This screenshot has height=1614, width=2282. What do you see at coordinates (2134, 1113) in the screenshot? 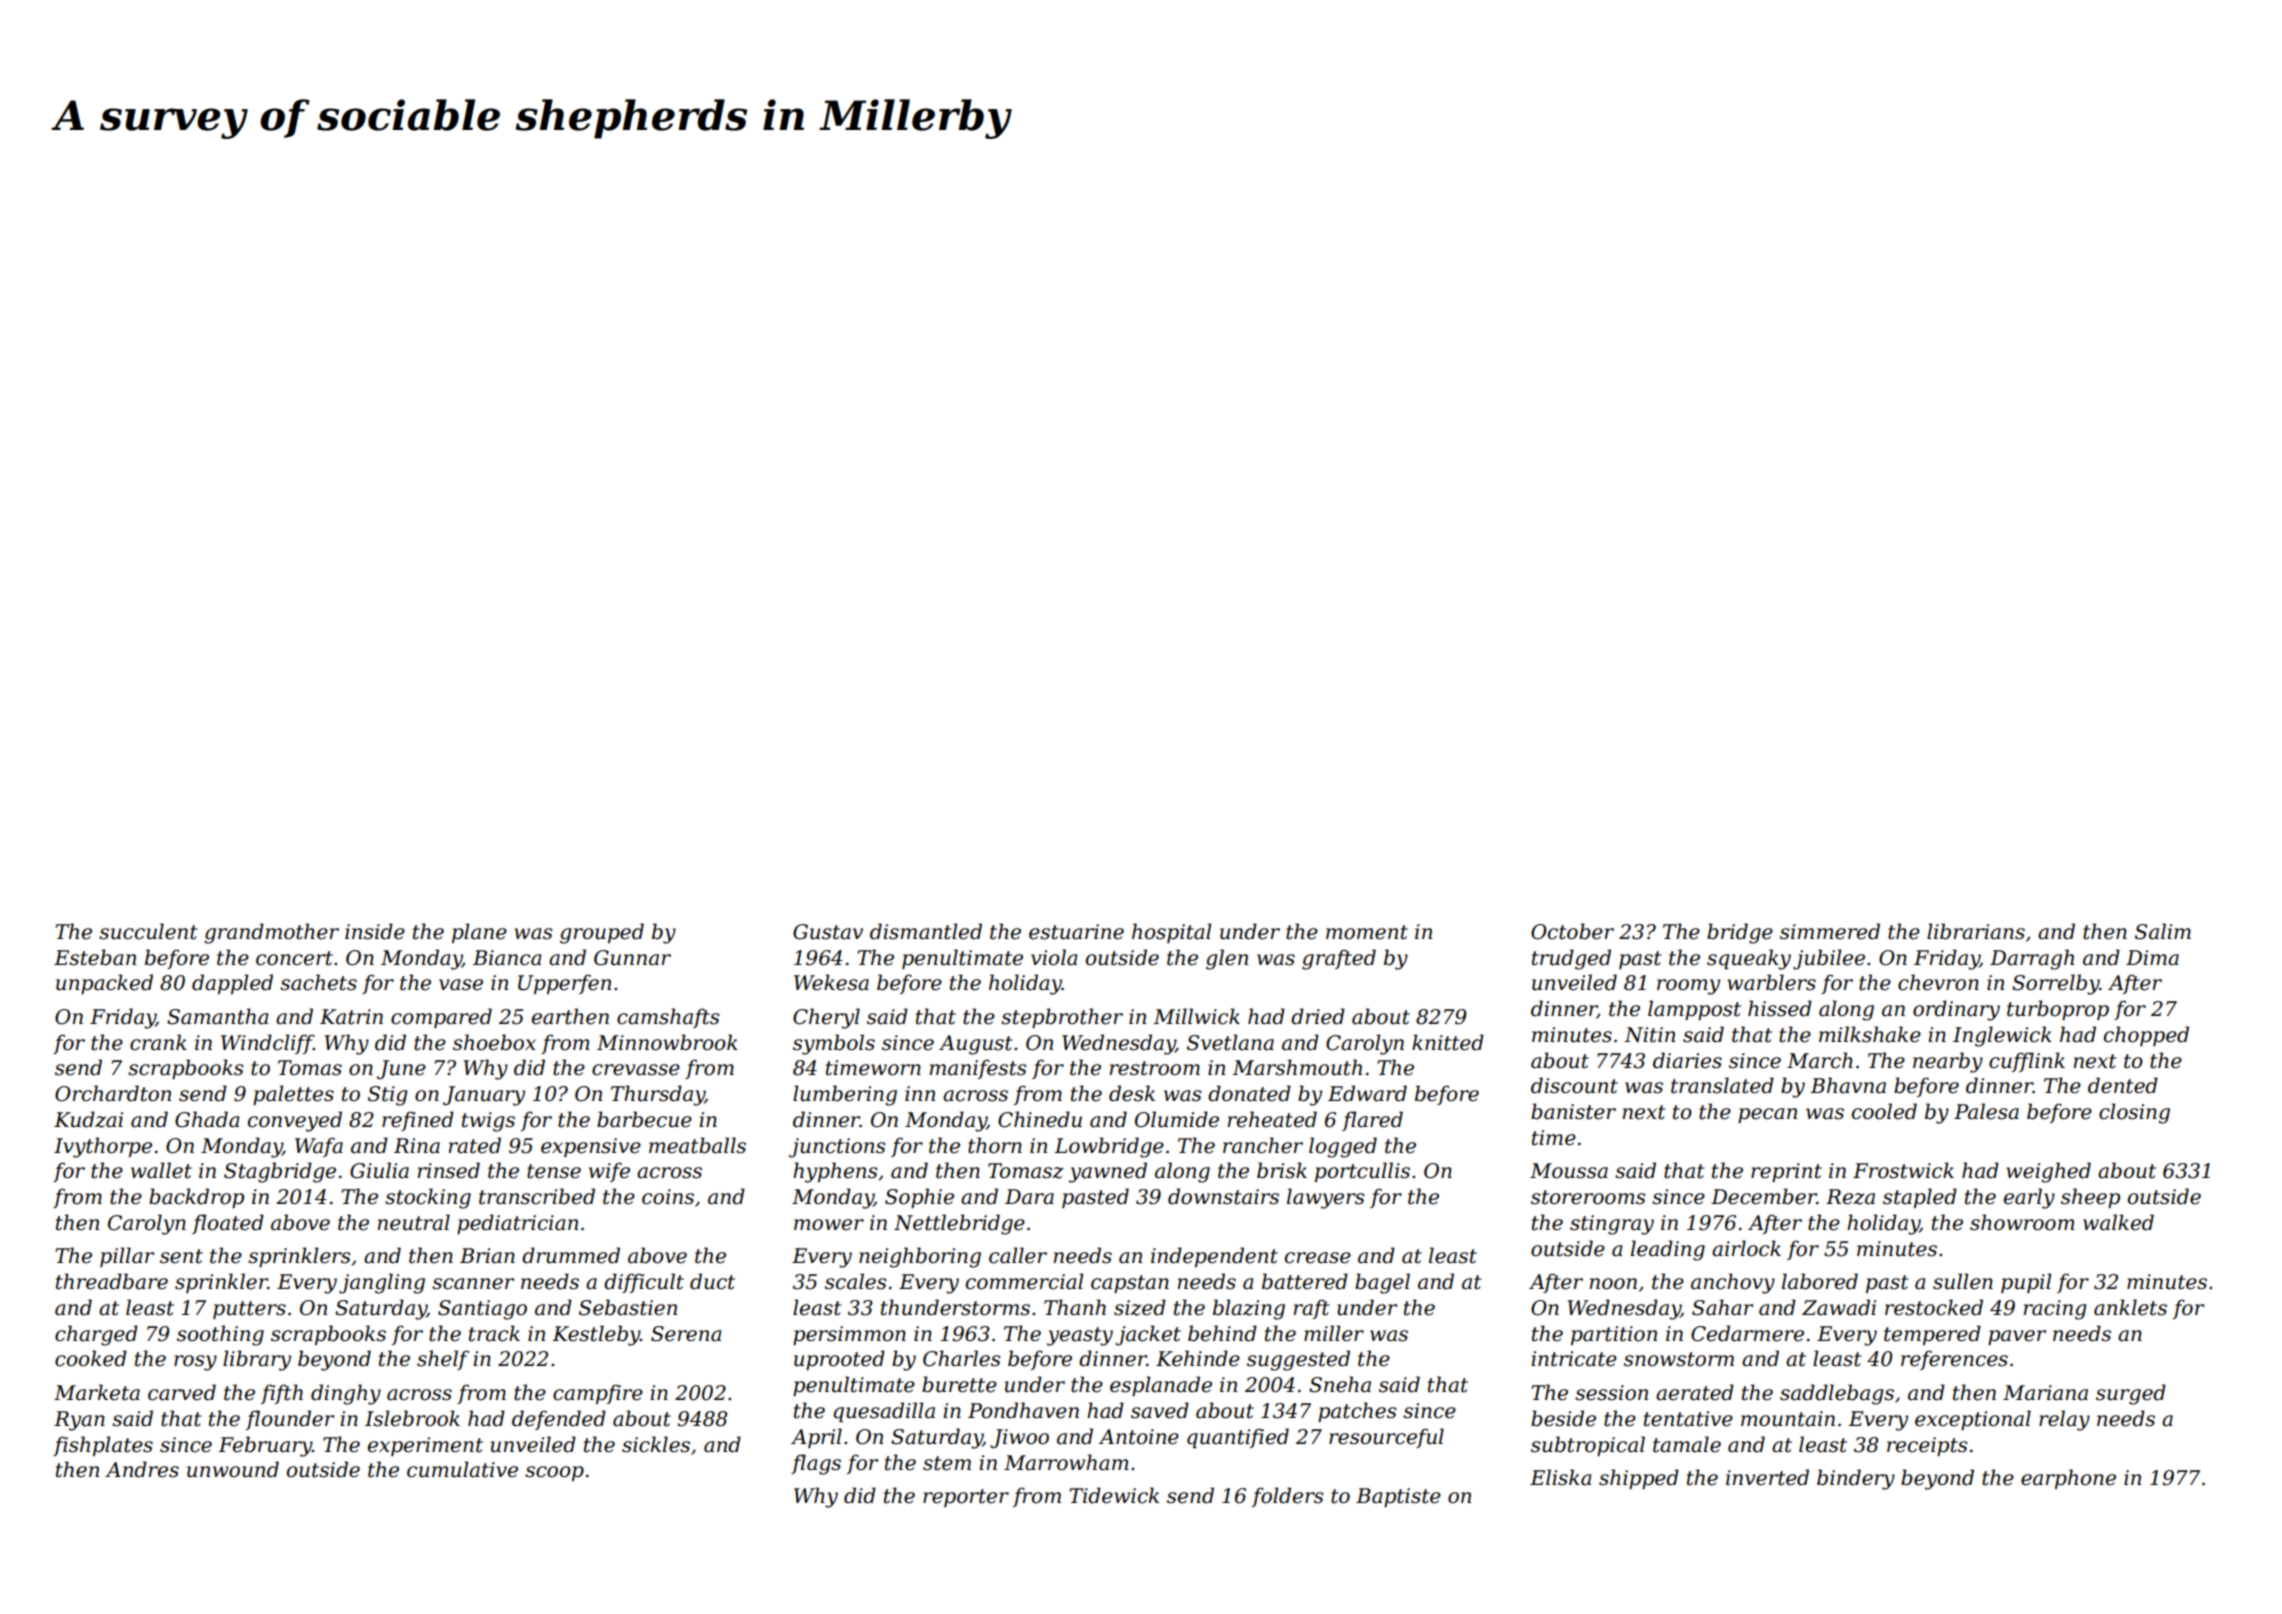
I see `closing` at bounding box center [2134, 1113].
